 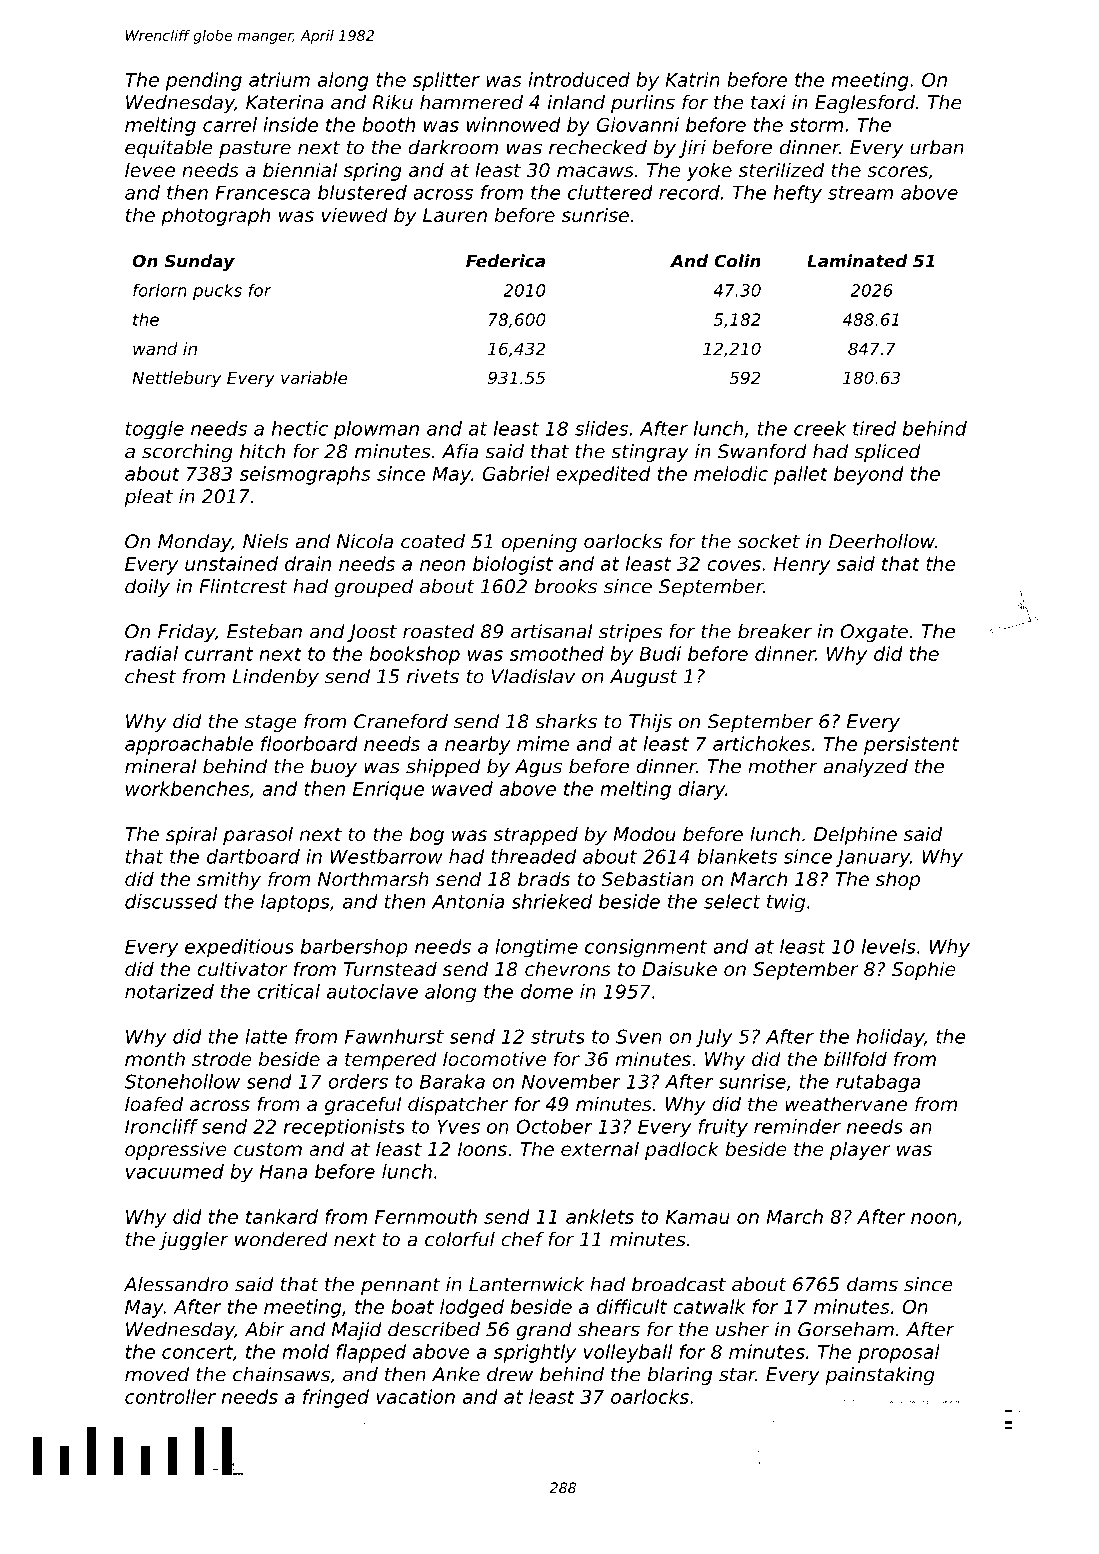 What do you see at coordinates (579, 79) in the screenshot?
I see `introduced` at bounding box center [579, 79].
